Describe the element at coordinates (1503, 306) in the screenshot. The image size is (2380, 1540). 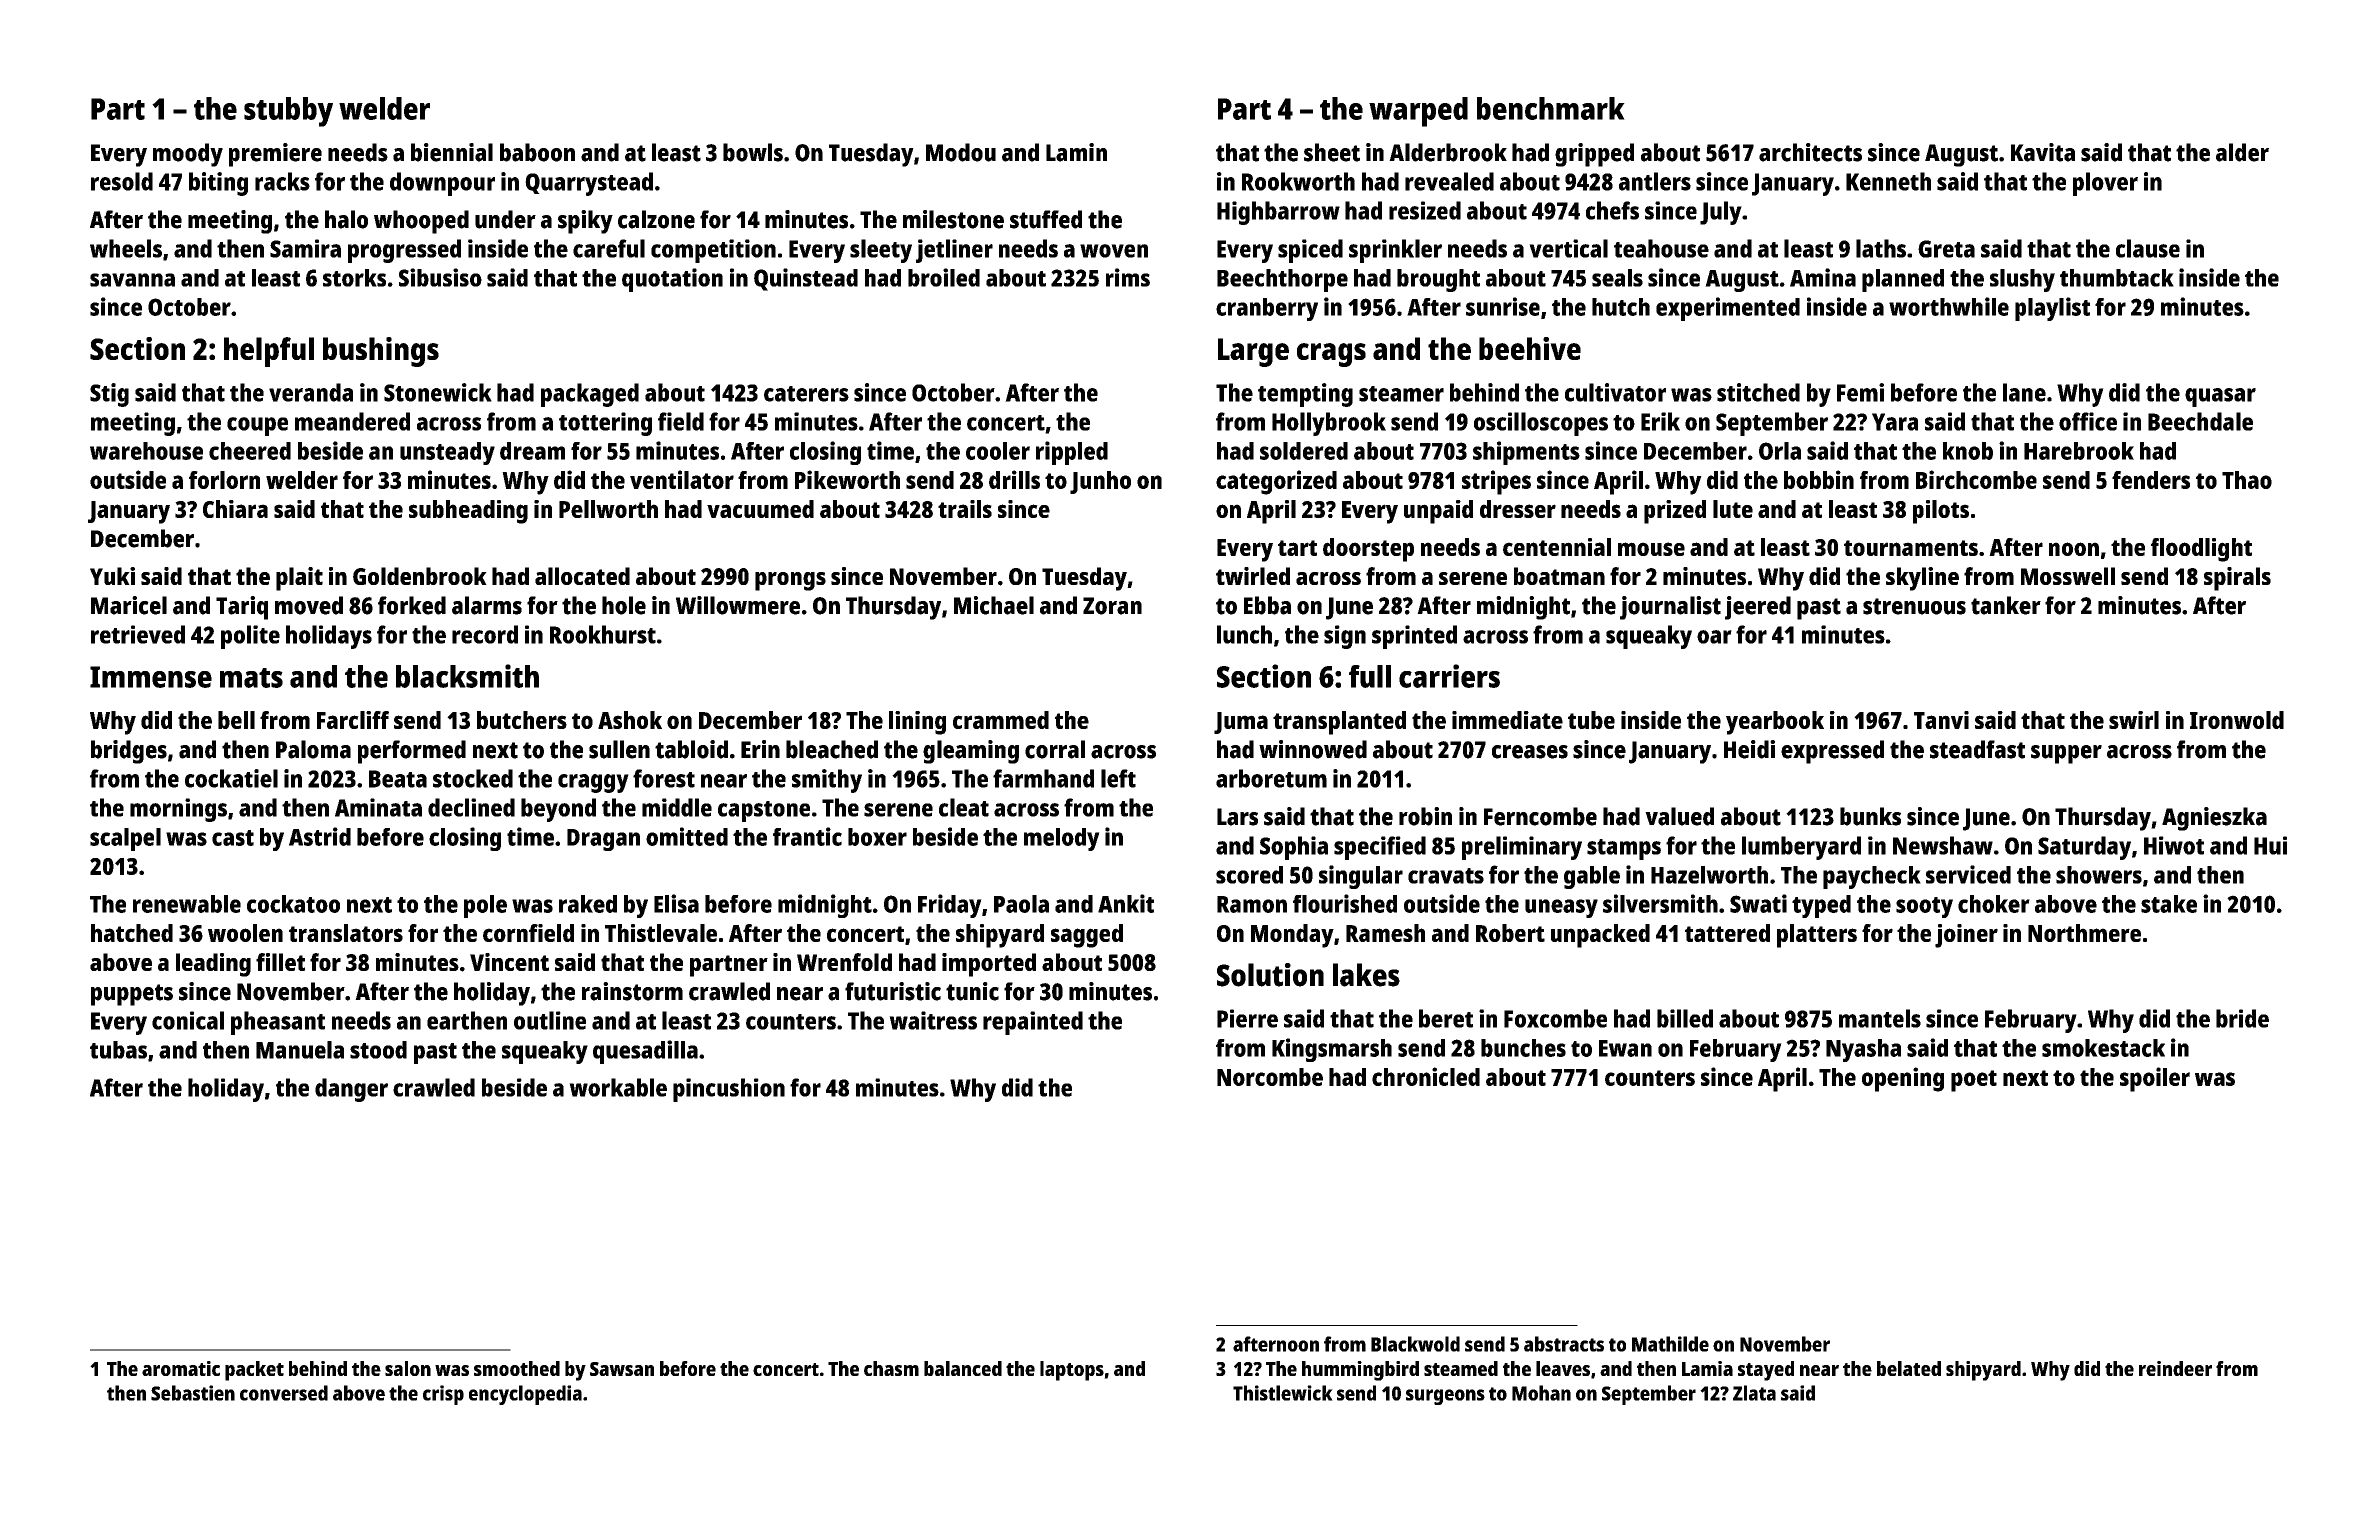
I see `sunrise` at that location.
